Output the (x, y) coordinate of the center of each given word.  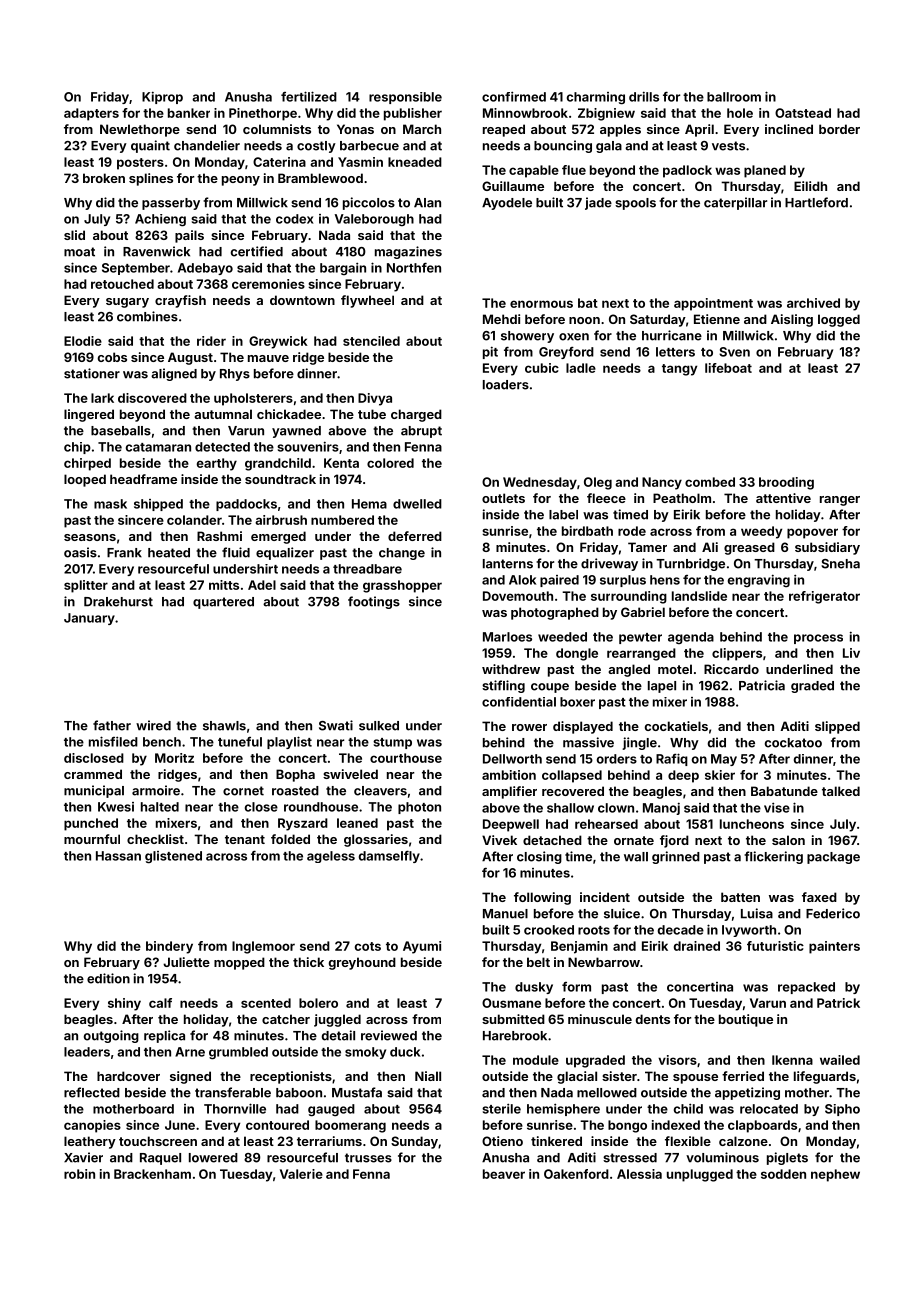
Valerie (301, 1174)
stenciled (371, 341)
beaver (504, 1174)
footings (374, 602)
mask (110, 504)
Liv (851, 653)
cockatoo (793, 743)
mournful (92, 839)
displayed (583, 727)
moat (79, 252)
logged (839, 320)
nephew (835, 1175)
